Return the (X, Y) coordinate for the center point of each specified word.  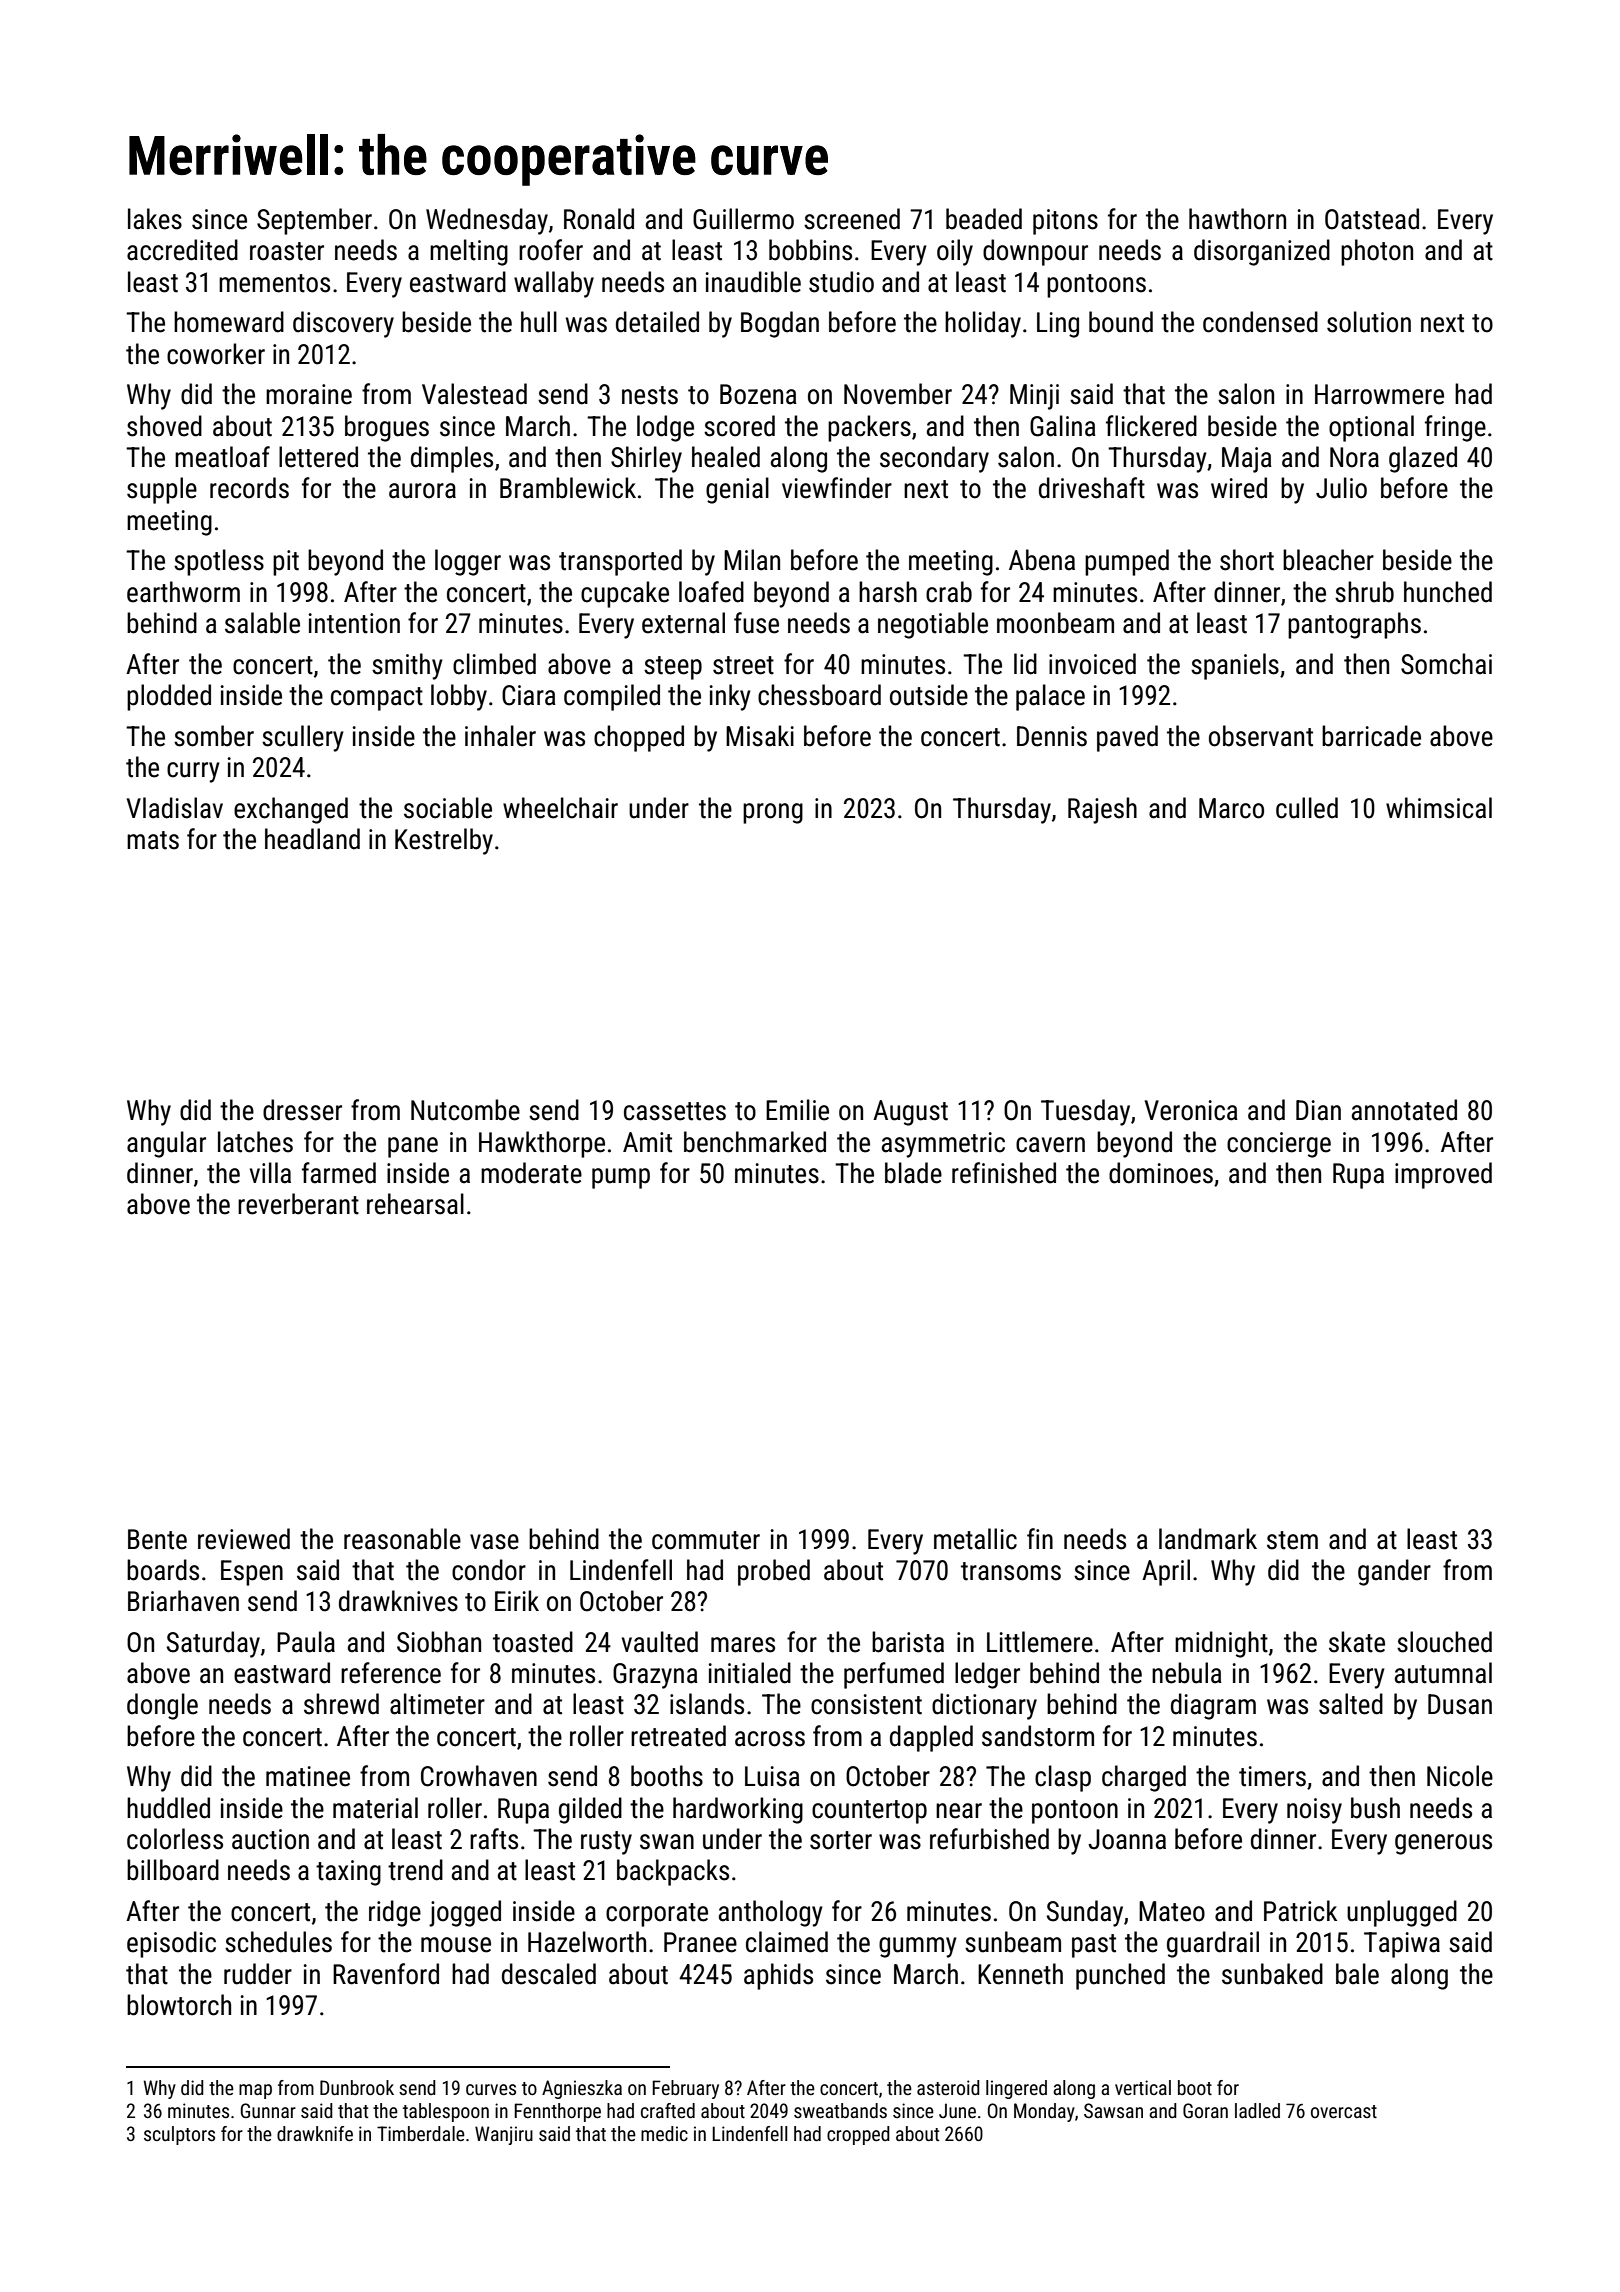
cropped (858, 2135)
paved (1127, 738)
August (910, 1113)
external (683, 623)
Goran (1205, 2110)
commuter (706, 1540)
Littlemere (1040, 1642)
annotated (1404, 1110)
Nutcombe (465, 1110)
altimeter (437, 1704)
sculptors (179, 2135)
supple (162, 490)
